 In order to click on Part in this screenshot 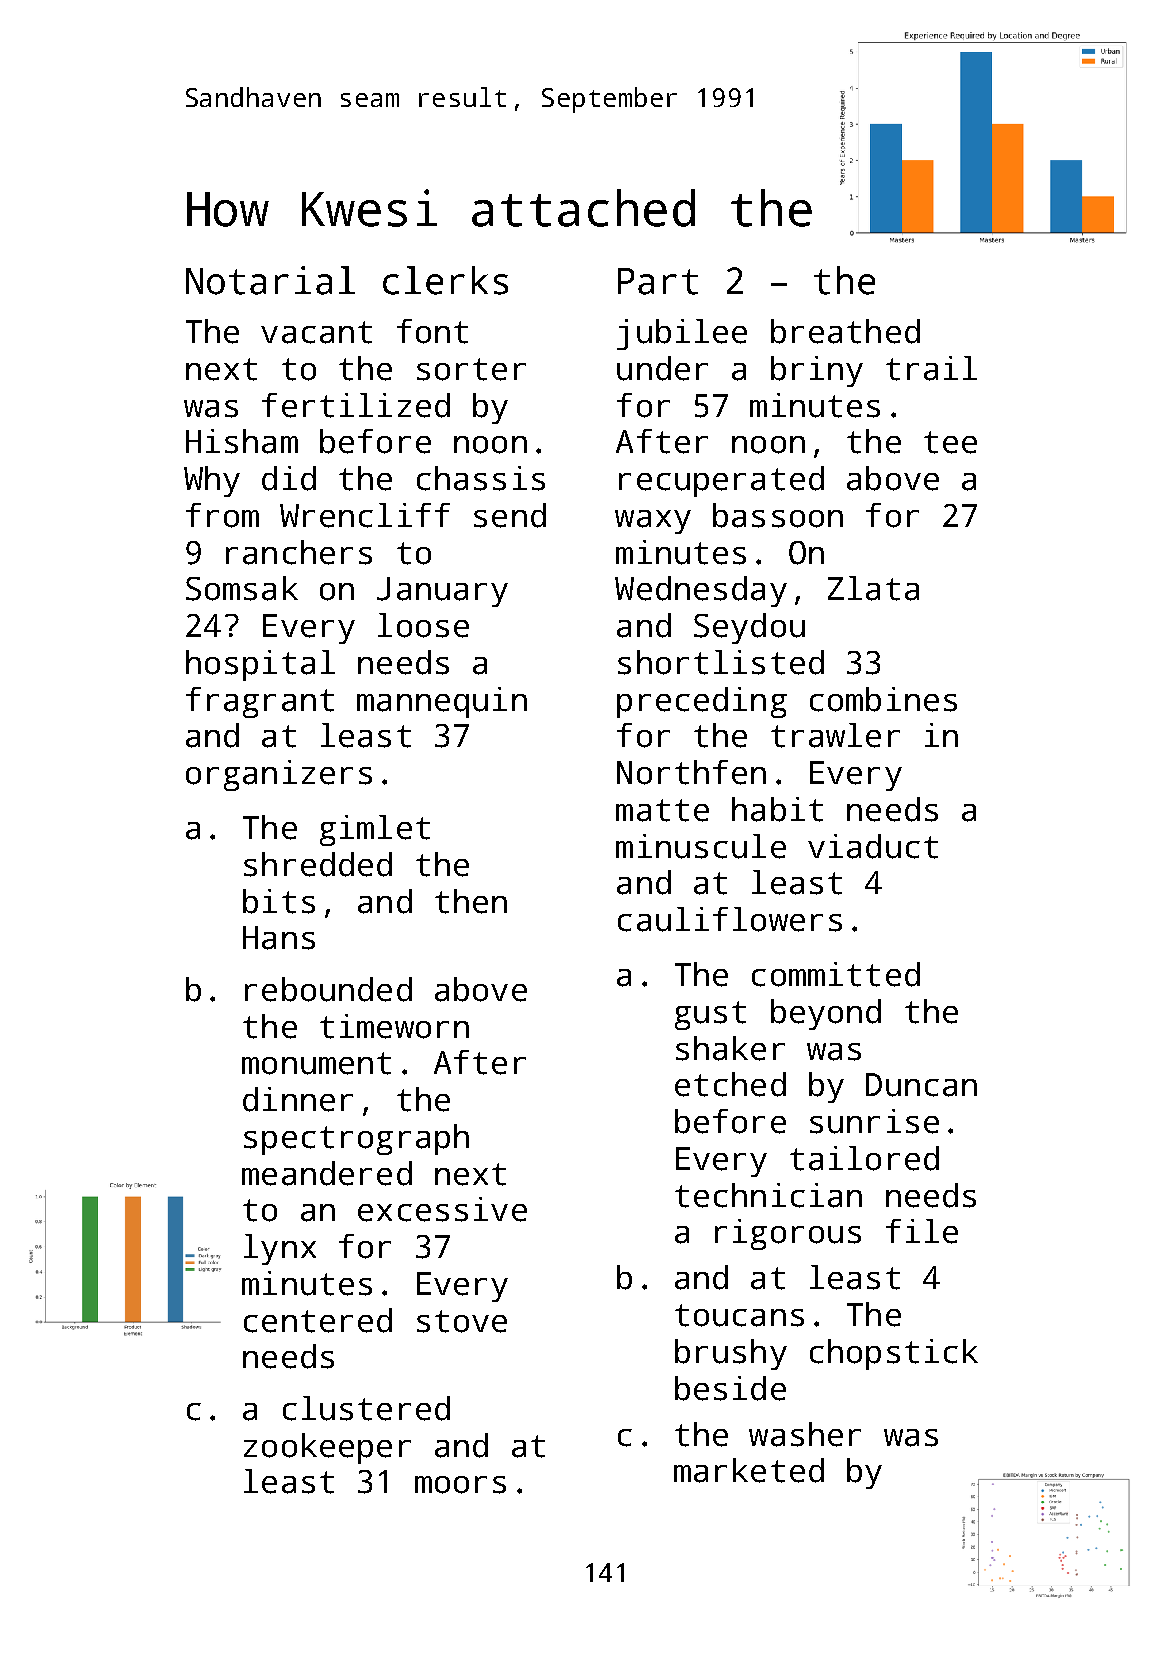, I will do `click(658, 281)`.
